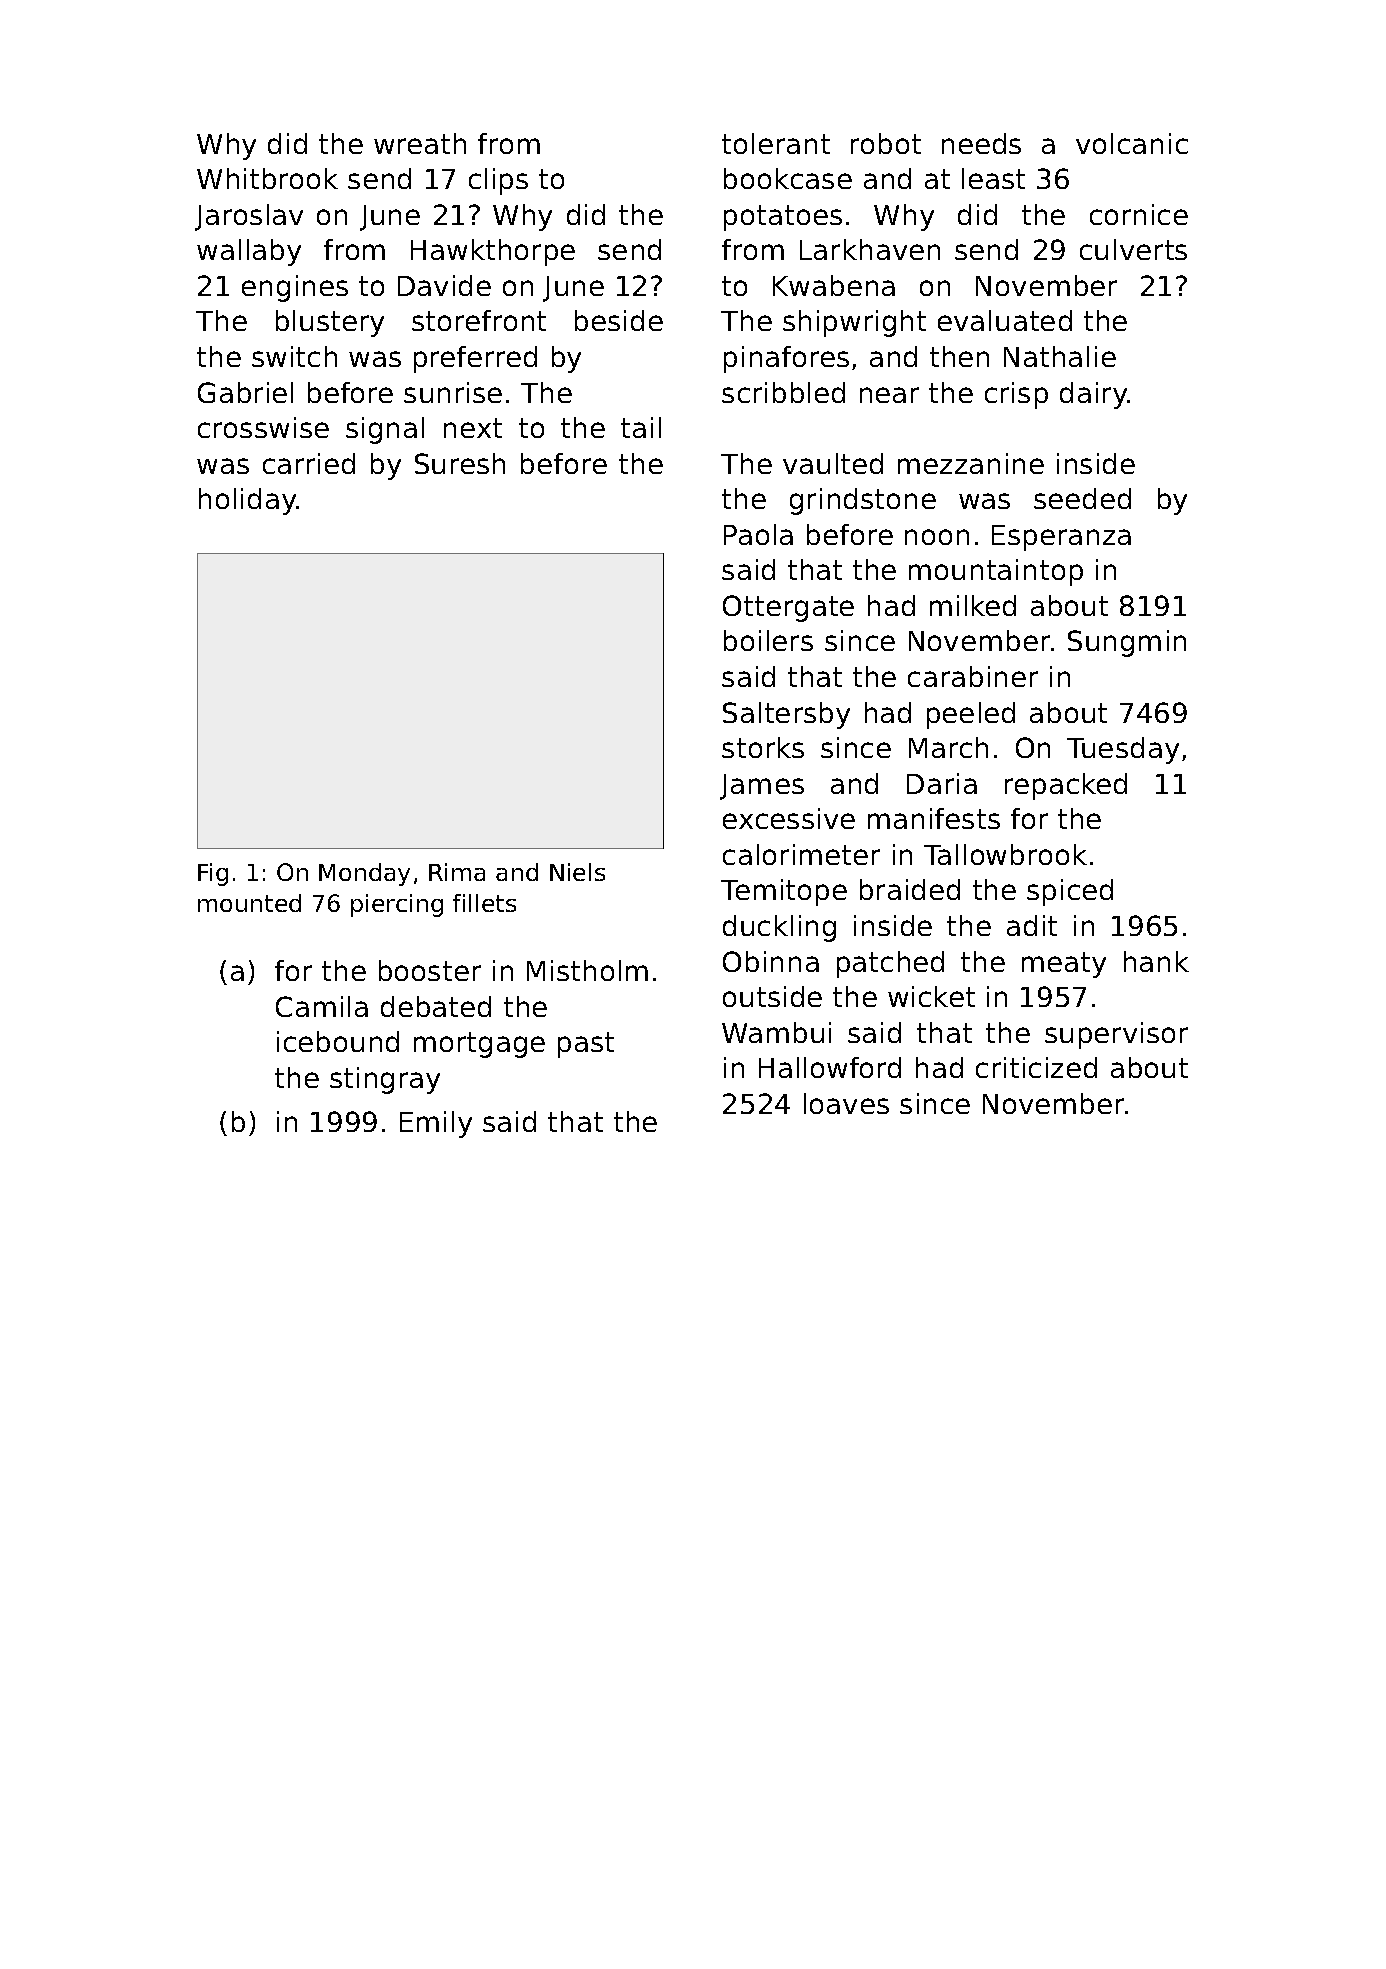 The height and width of the screenshot is (1969, 1386). Describe the element at coordinates (498, 181) in the screenshot. I see `clips` at that location.
